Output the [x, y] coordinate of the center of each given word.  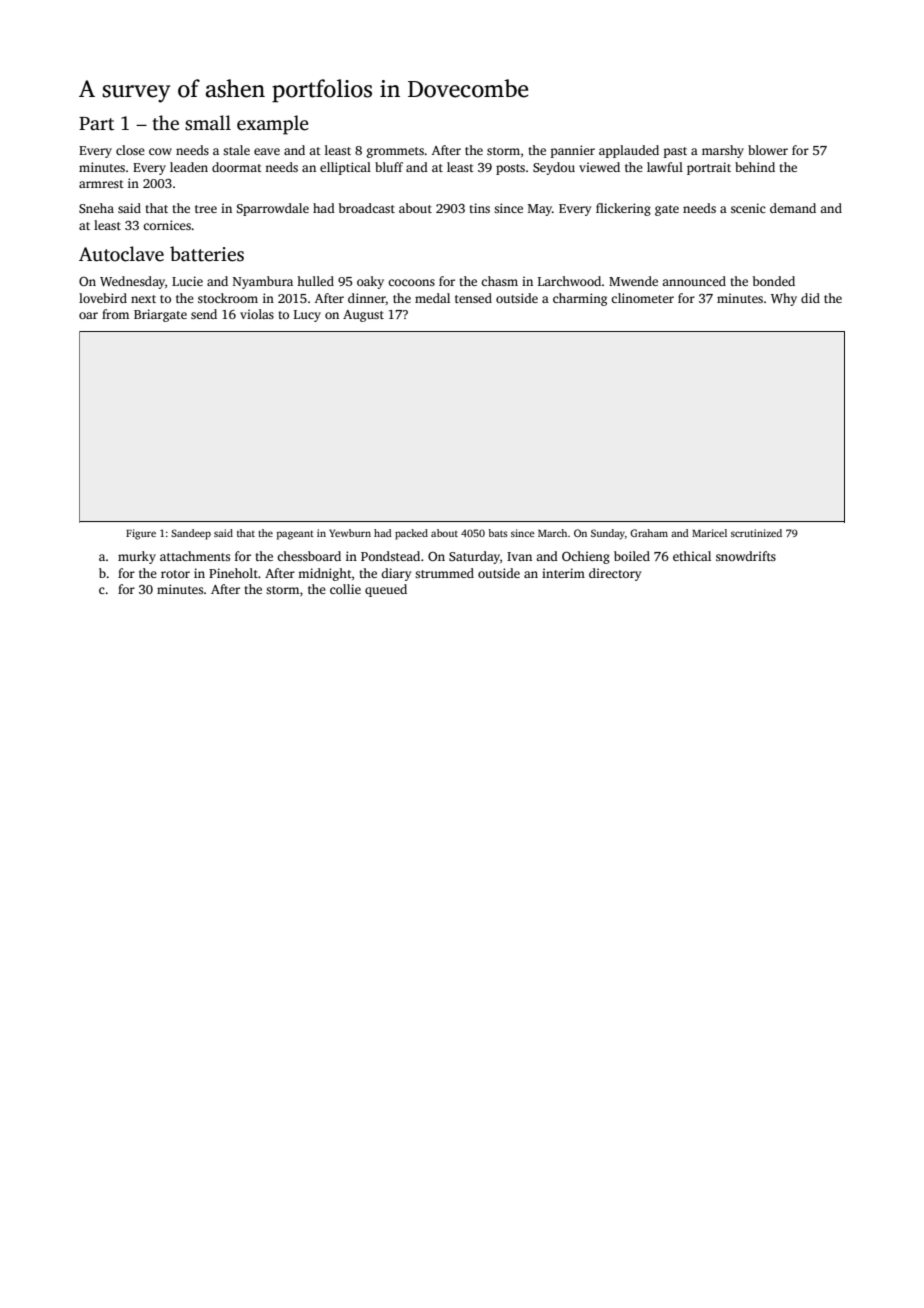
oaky [370, 282]
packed [411, 534]
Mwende [633, 281]
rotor [175, 574]
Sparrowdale [273, 209]
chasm [499, 281]
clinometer [642, 298]
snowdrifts [746, 556]
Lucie [187, 281]
